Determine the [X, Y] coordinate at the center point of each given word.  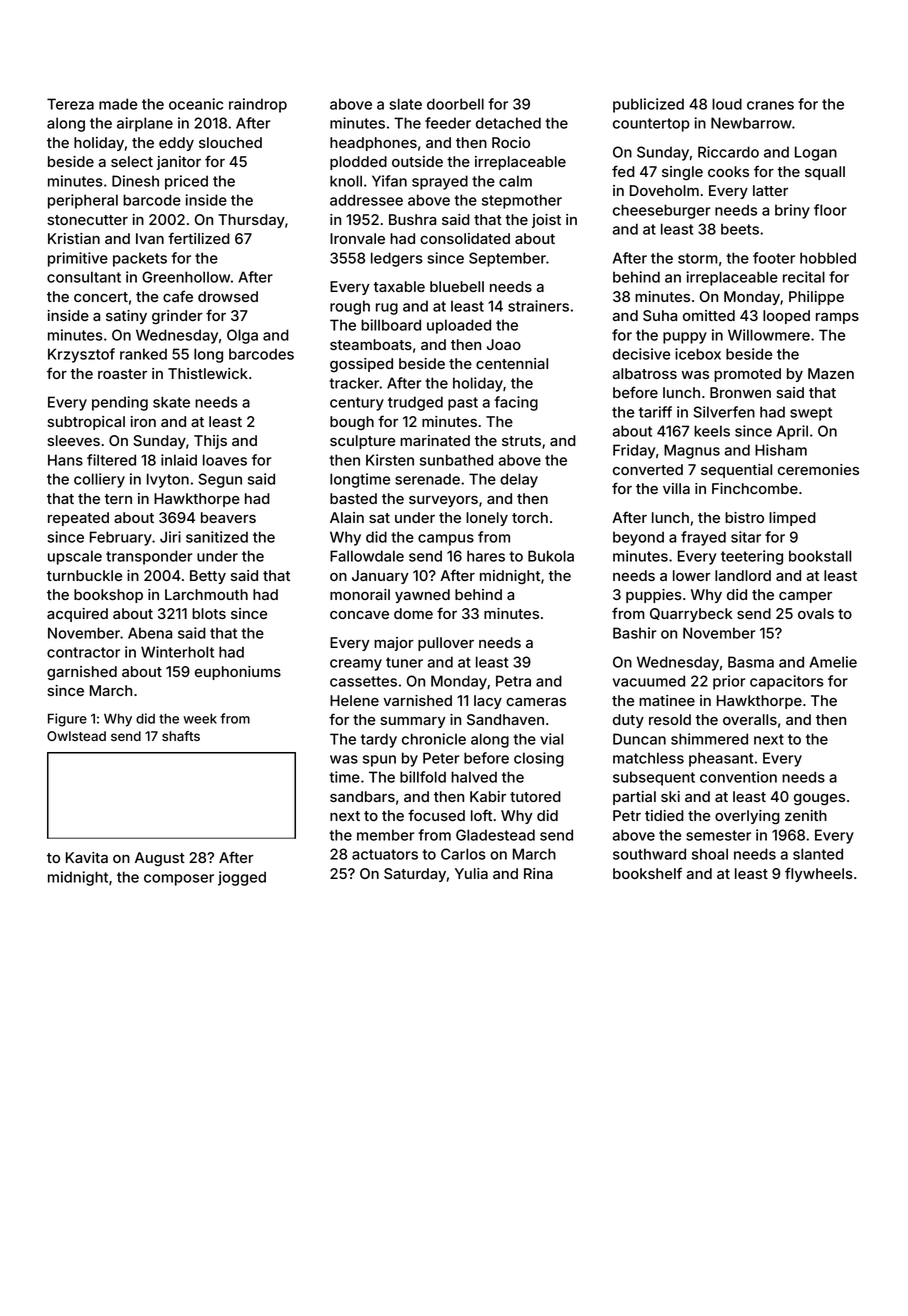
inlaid [179, 460]
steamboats [371, 344]
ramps [837, 318]
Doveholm [664, 190]
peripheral [83, 201]
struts [521, 441]
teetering [752, 557]
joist [546, 221]
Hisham [781, 450]
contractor [83, 652]
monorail [360, 594]
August [160, 859]
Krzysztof [81, 355]
